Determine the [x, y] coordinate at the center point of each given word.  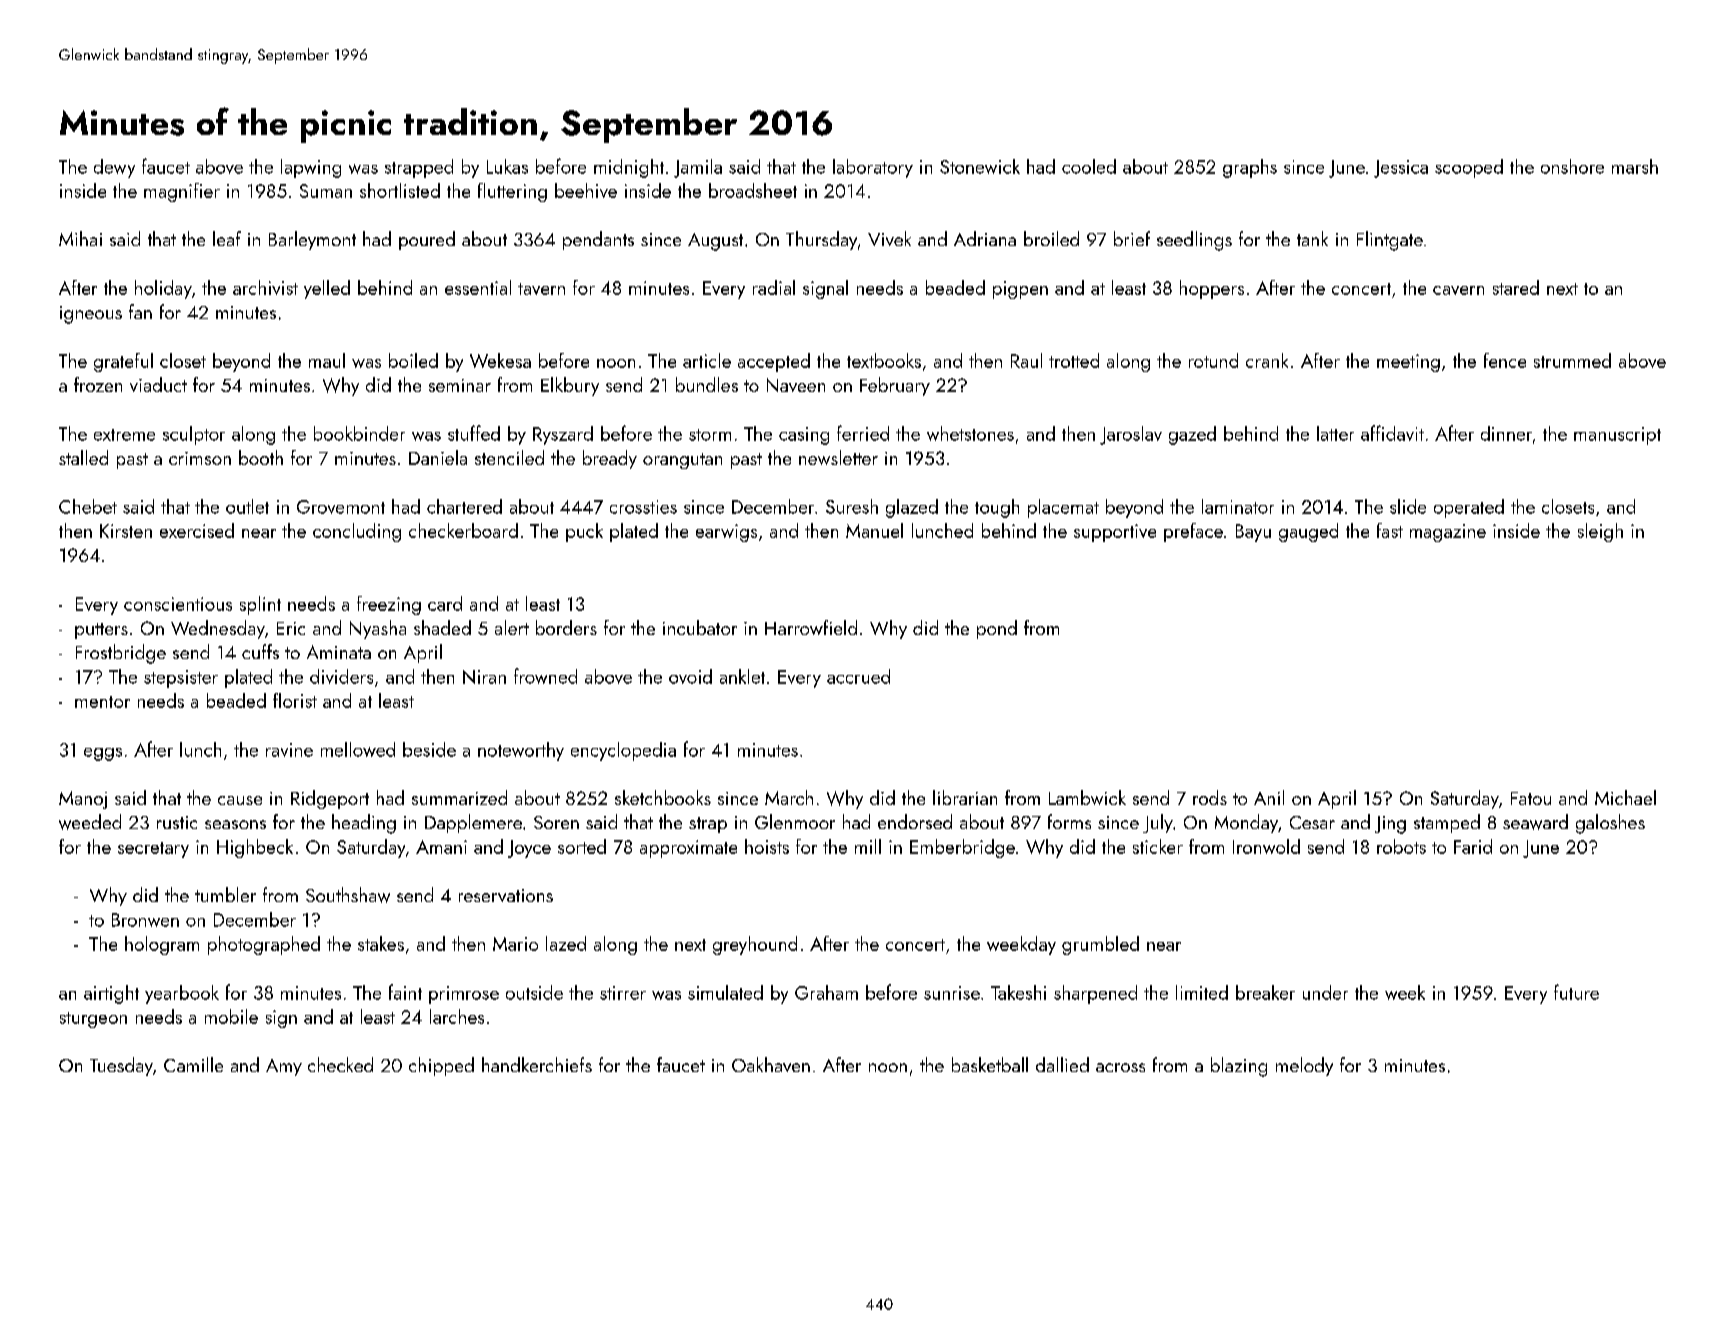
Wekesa [500, 360]
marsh [1635, 166]
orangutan [682, 461]
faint [405, 992]
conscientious [178, 604]
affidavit [1392, 433]
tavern [541, 289]
